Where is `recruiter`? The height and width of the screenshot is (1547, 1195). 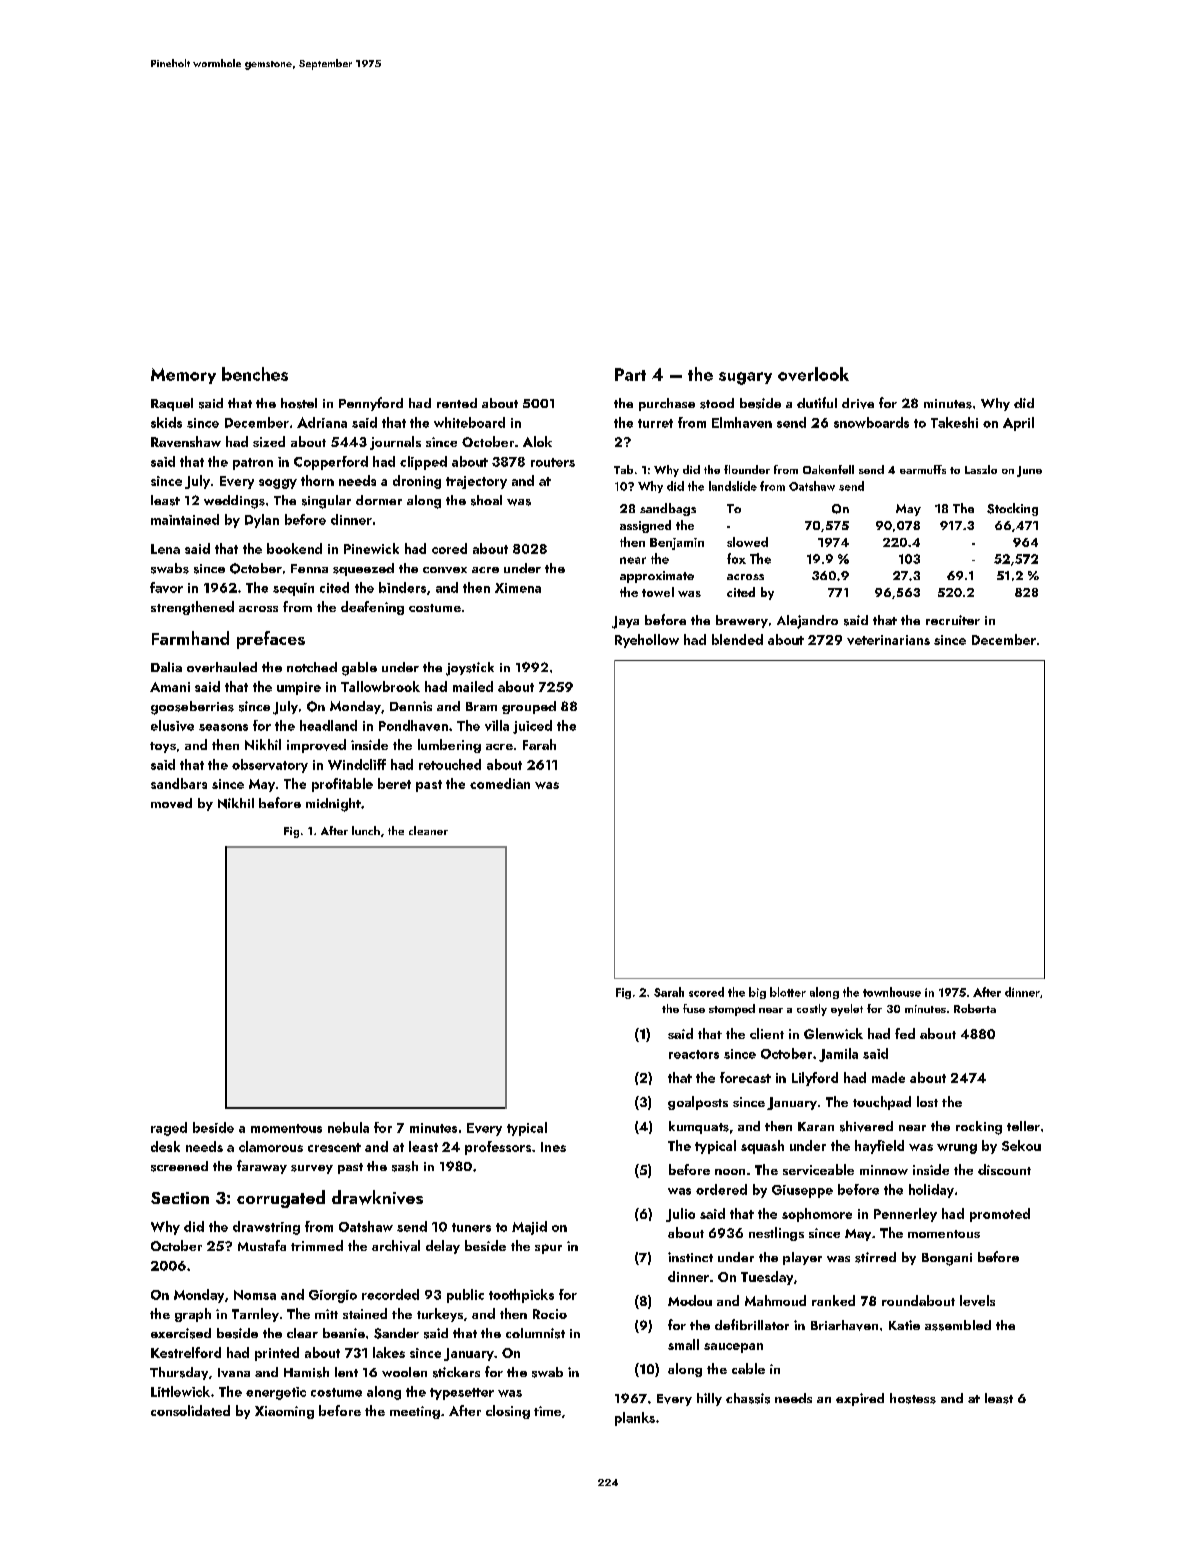
recruiter is located at coordinates (953, 620).
